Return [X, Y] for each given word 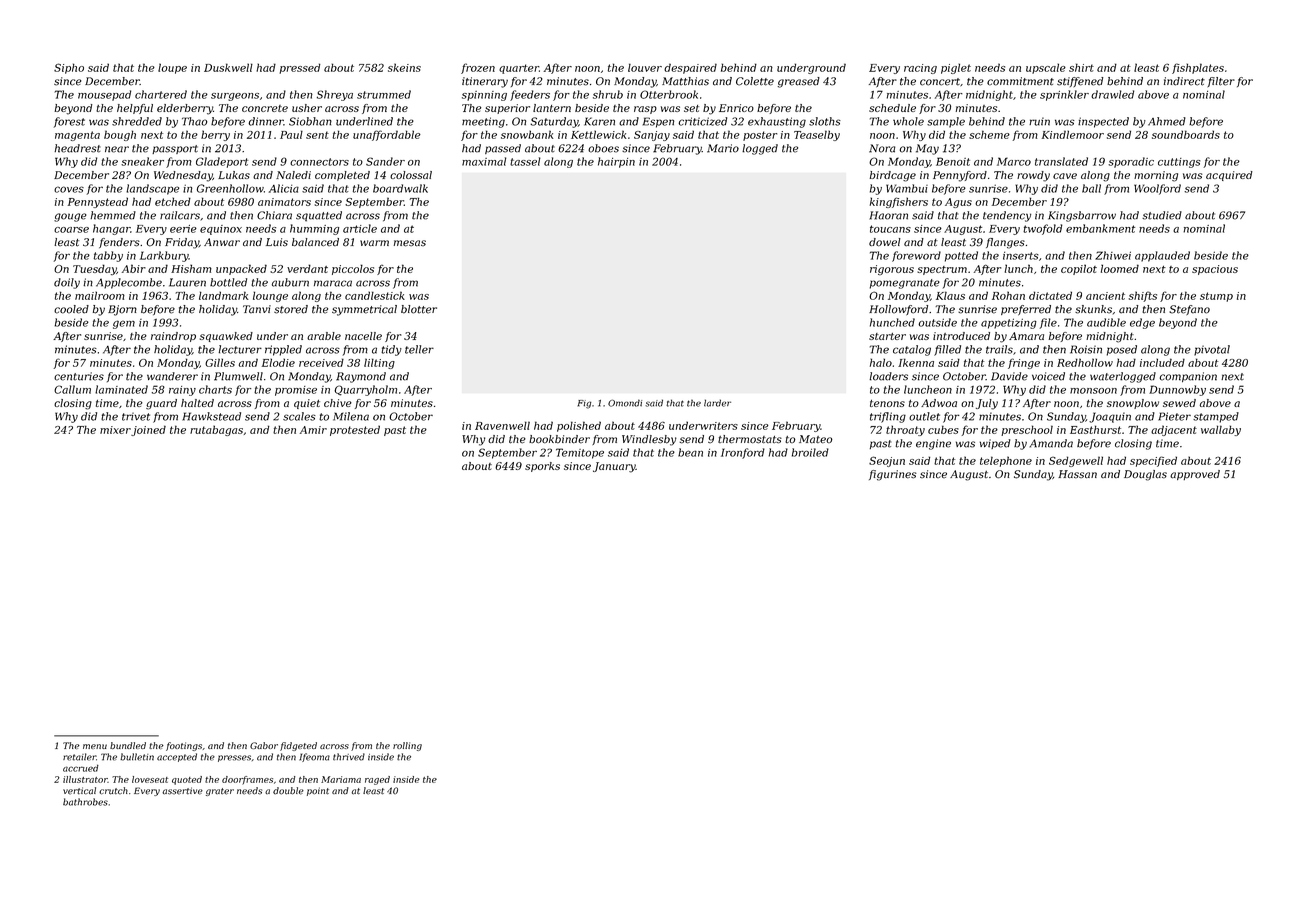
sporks [542, 467]
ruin [1039, 121]
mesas [410, 243]
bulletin [137, 757]
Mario [723, 148]
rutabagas [216, 430]
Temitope [580, 453]
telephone [1006, 461]
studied [1162, 215]
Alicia [284, 188]
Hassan [1077, 474]
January [614, 467]
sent [317, 135]
